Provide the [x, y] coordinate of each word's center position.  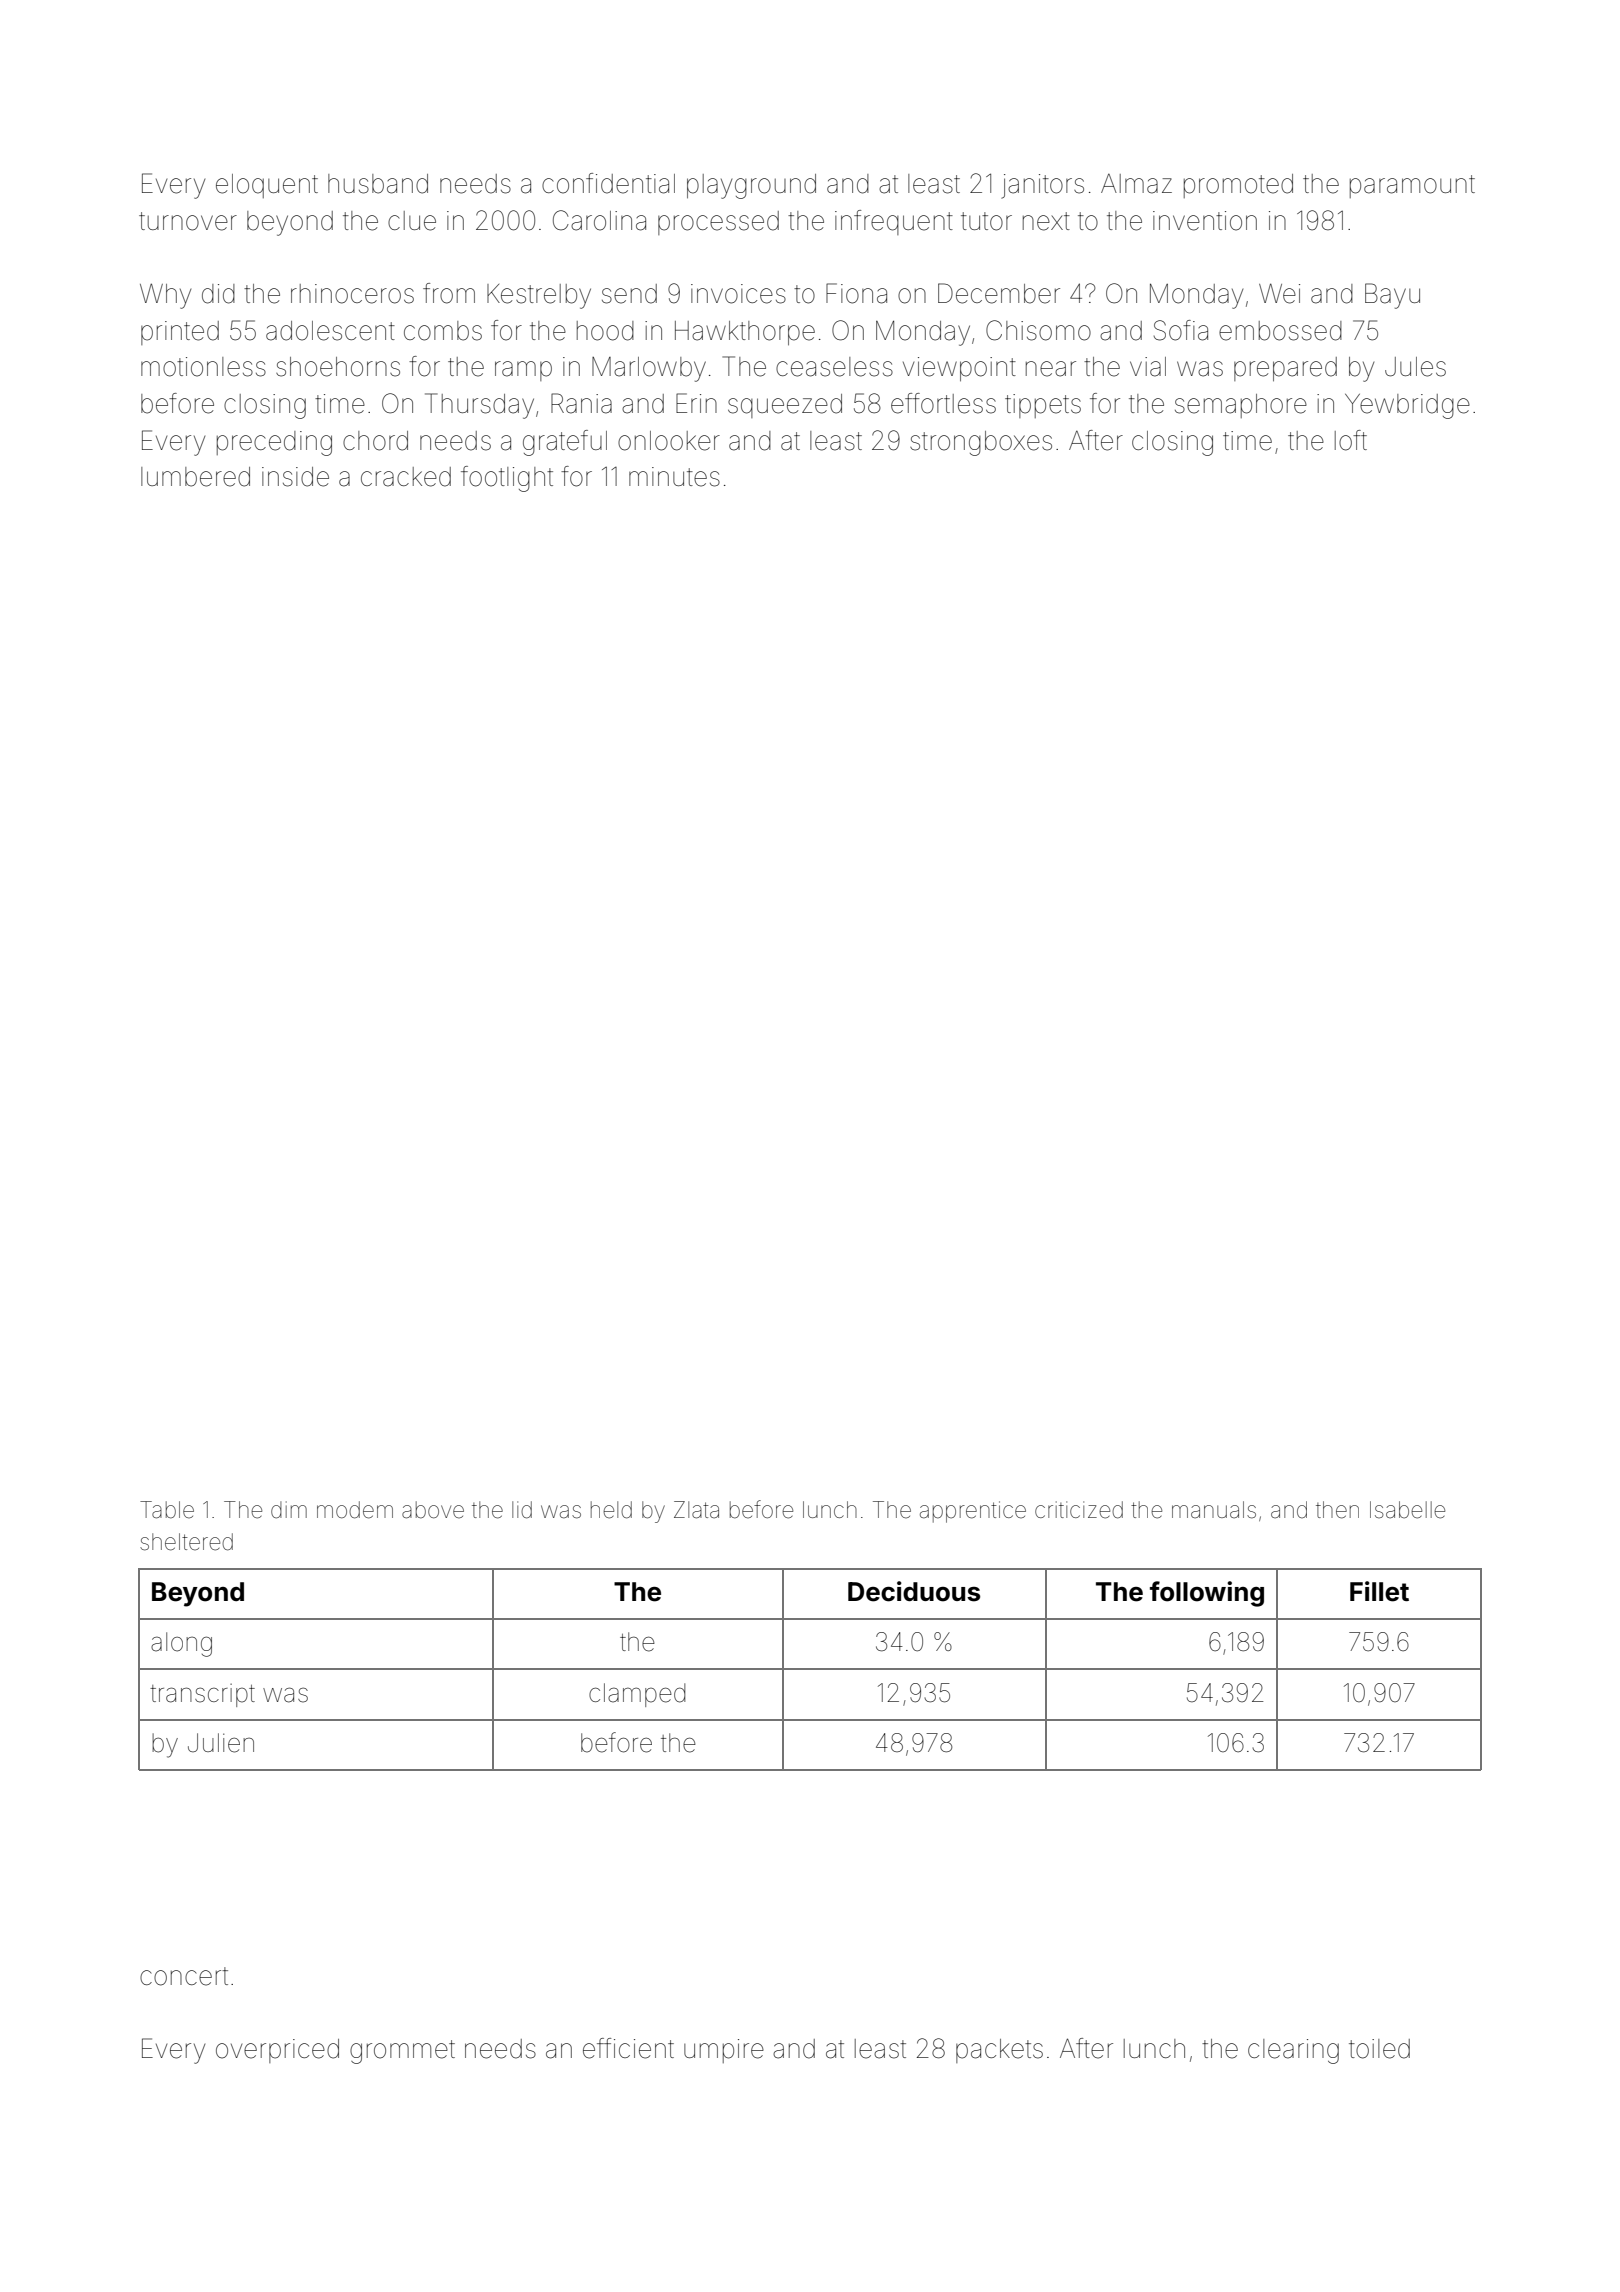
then [1337, 1510]
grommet [402, 2052]
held [611, 1510]
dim [289, 1510]
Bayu [1392, 296]
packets [999, 2051]
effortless [943, 403]
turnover [188, 221]
